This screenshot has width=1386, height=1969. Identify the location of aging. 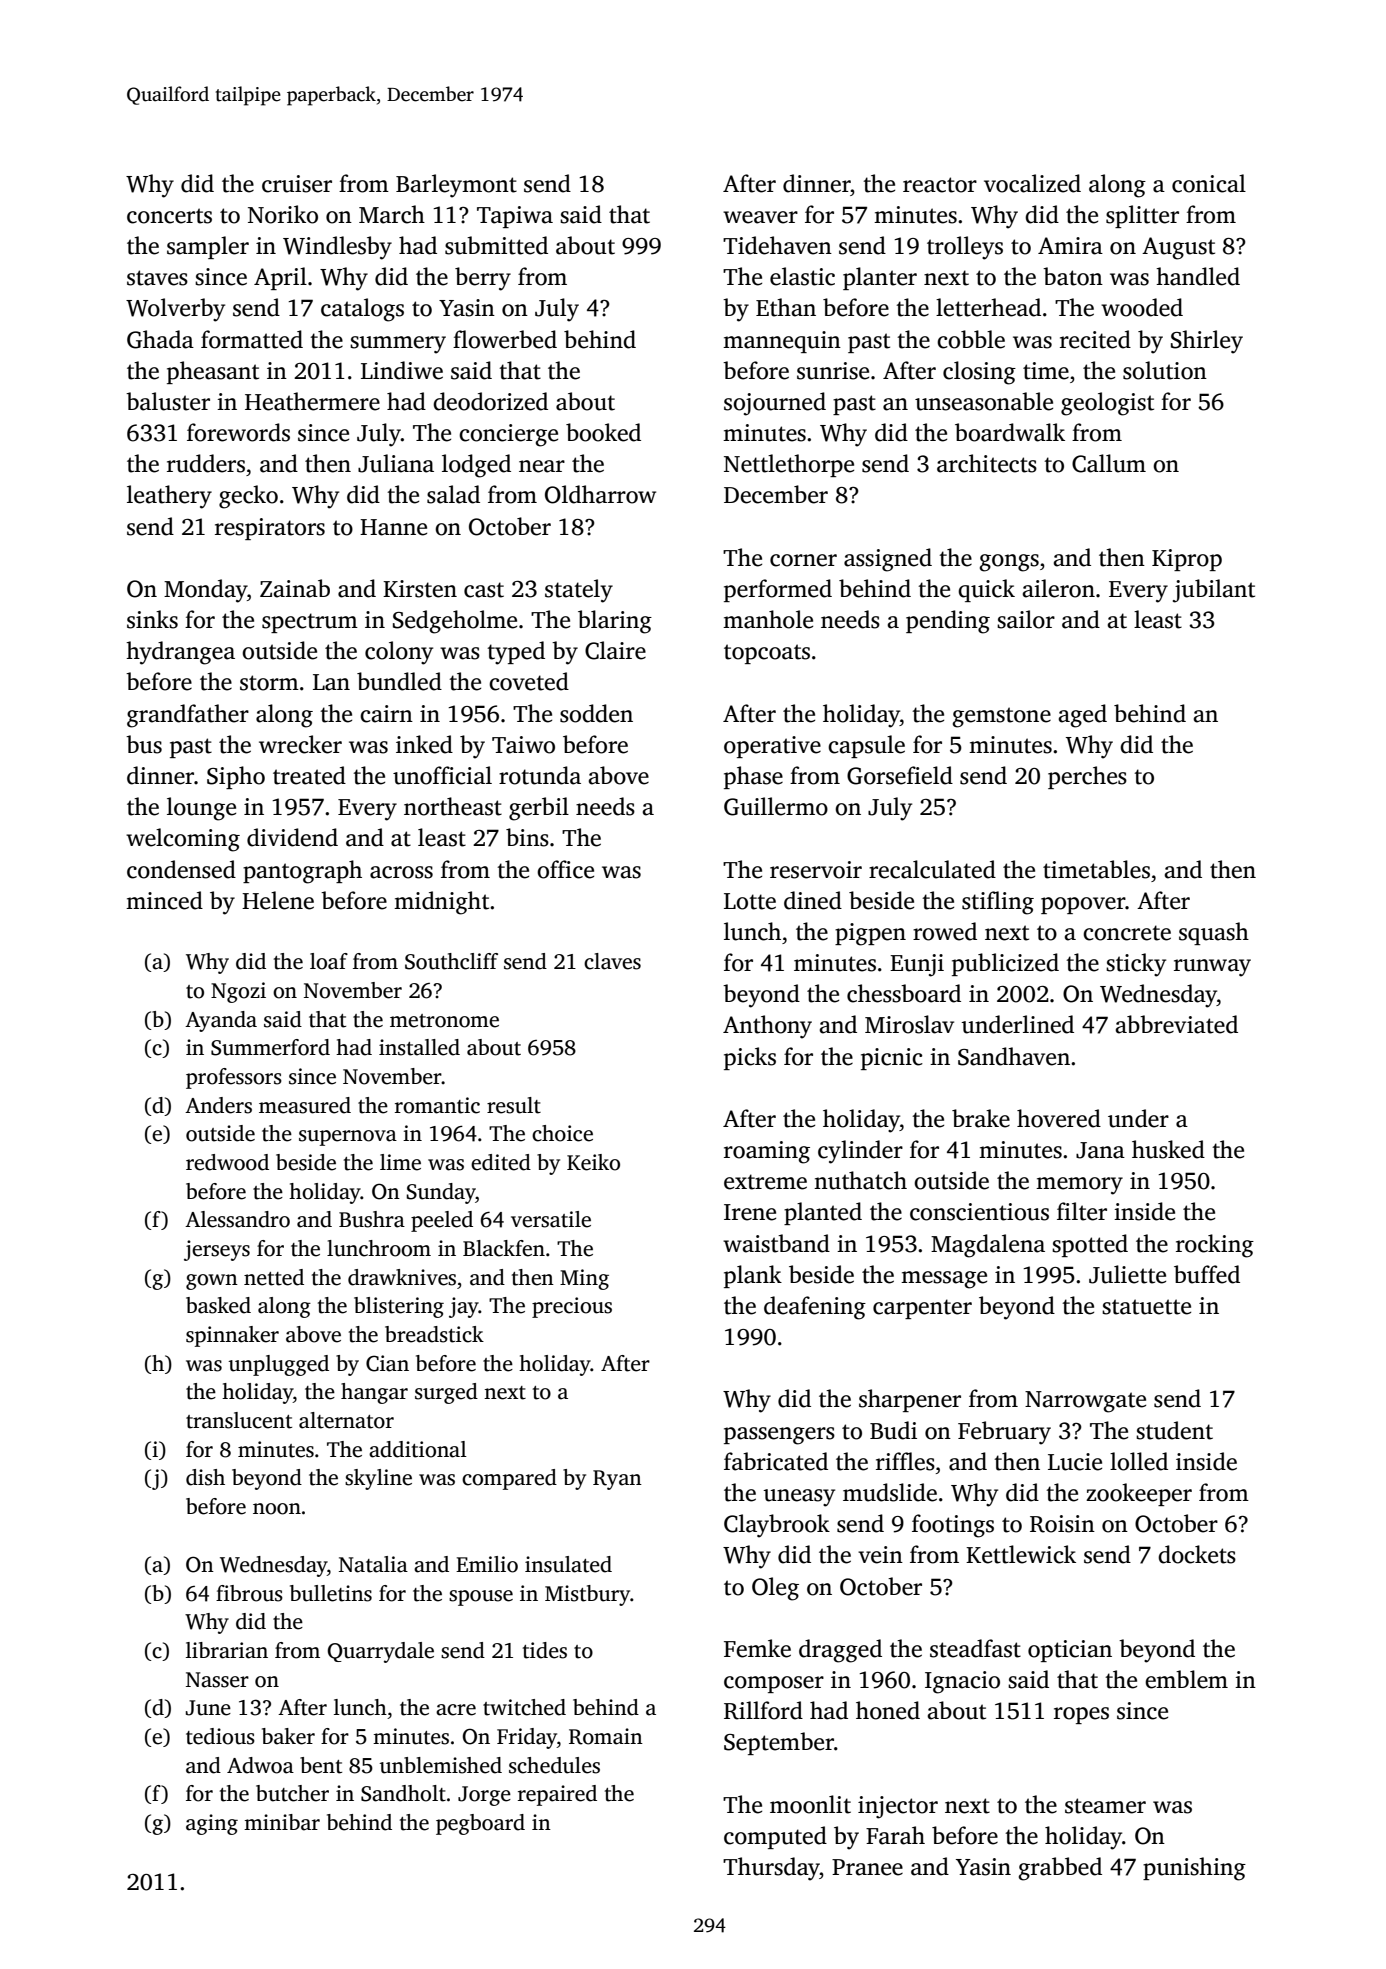
(212, 1824).
